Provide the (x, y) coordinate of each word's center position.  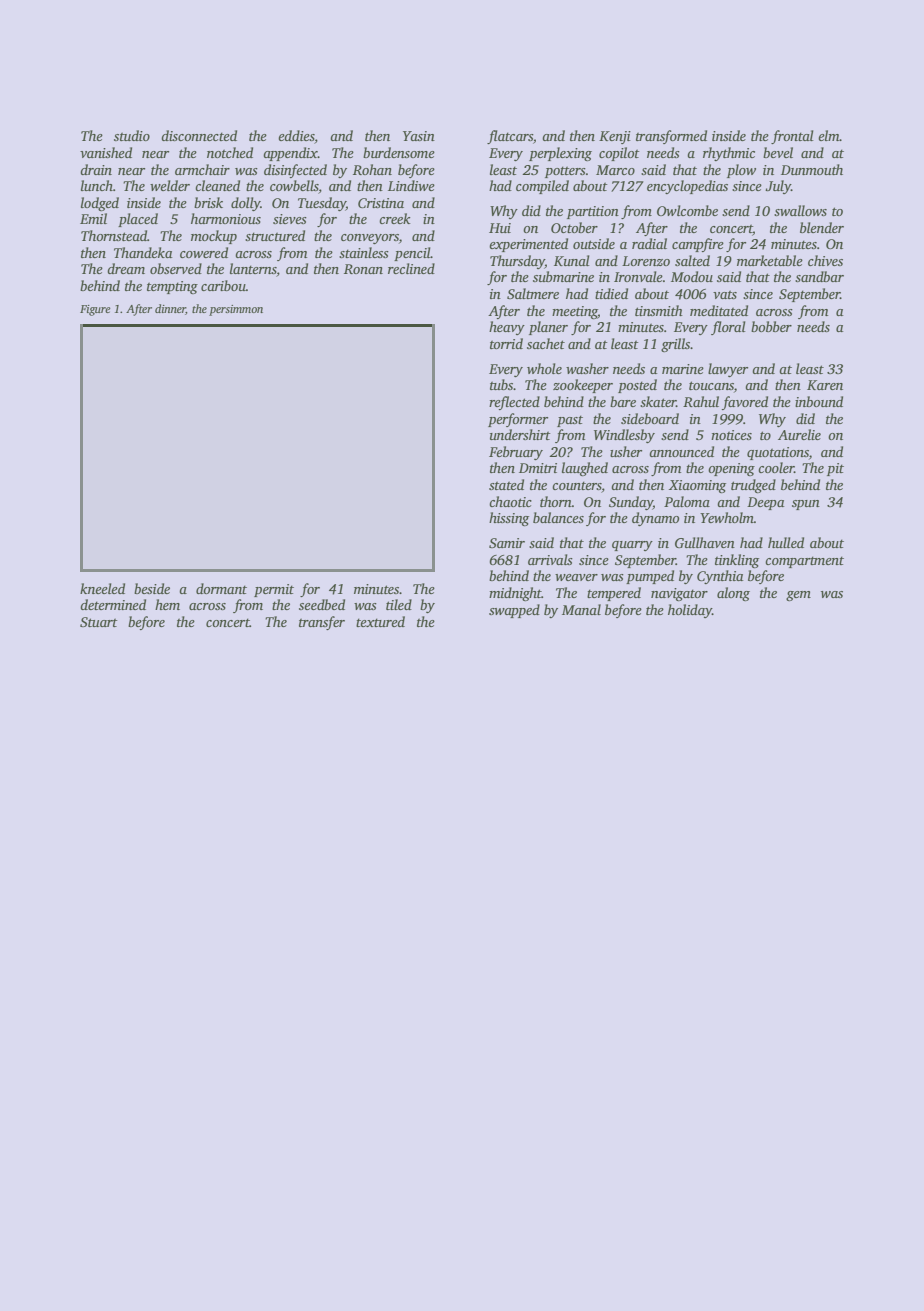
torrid (506, 343)
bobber (771, 326)
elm (829, 135)
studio (132, 135)
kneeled (102, 588)
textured (380, 621)
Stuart (99, 622)
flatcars (510, 137)
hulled (786, 542)
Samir (507, 543)
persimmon (236, 310)
